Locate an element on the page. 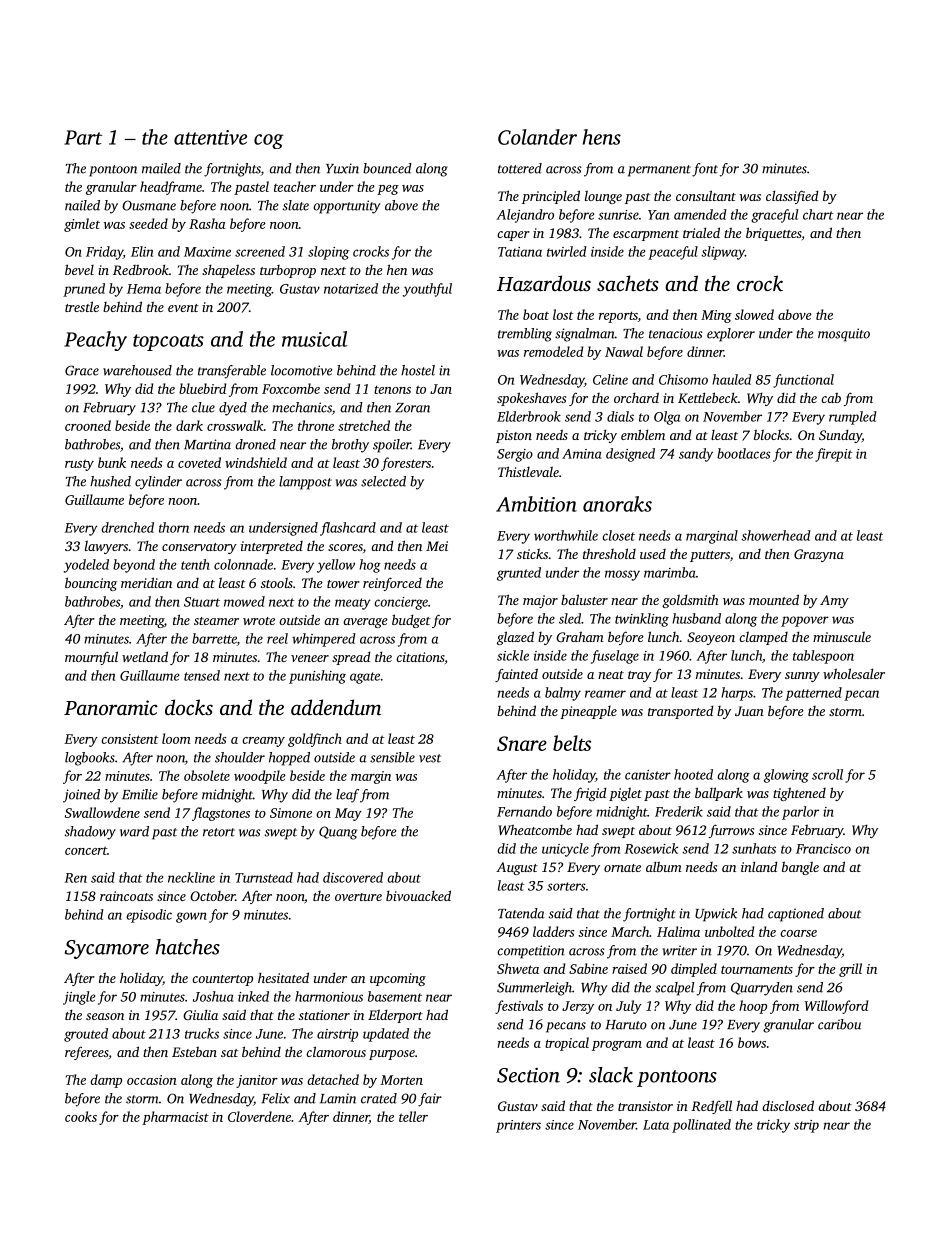 The height and width of the page is (1233, 952). attentive is located at coordinates (210, 137).
